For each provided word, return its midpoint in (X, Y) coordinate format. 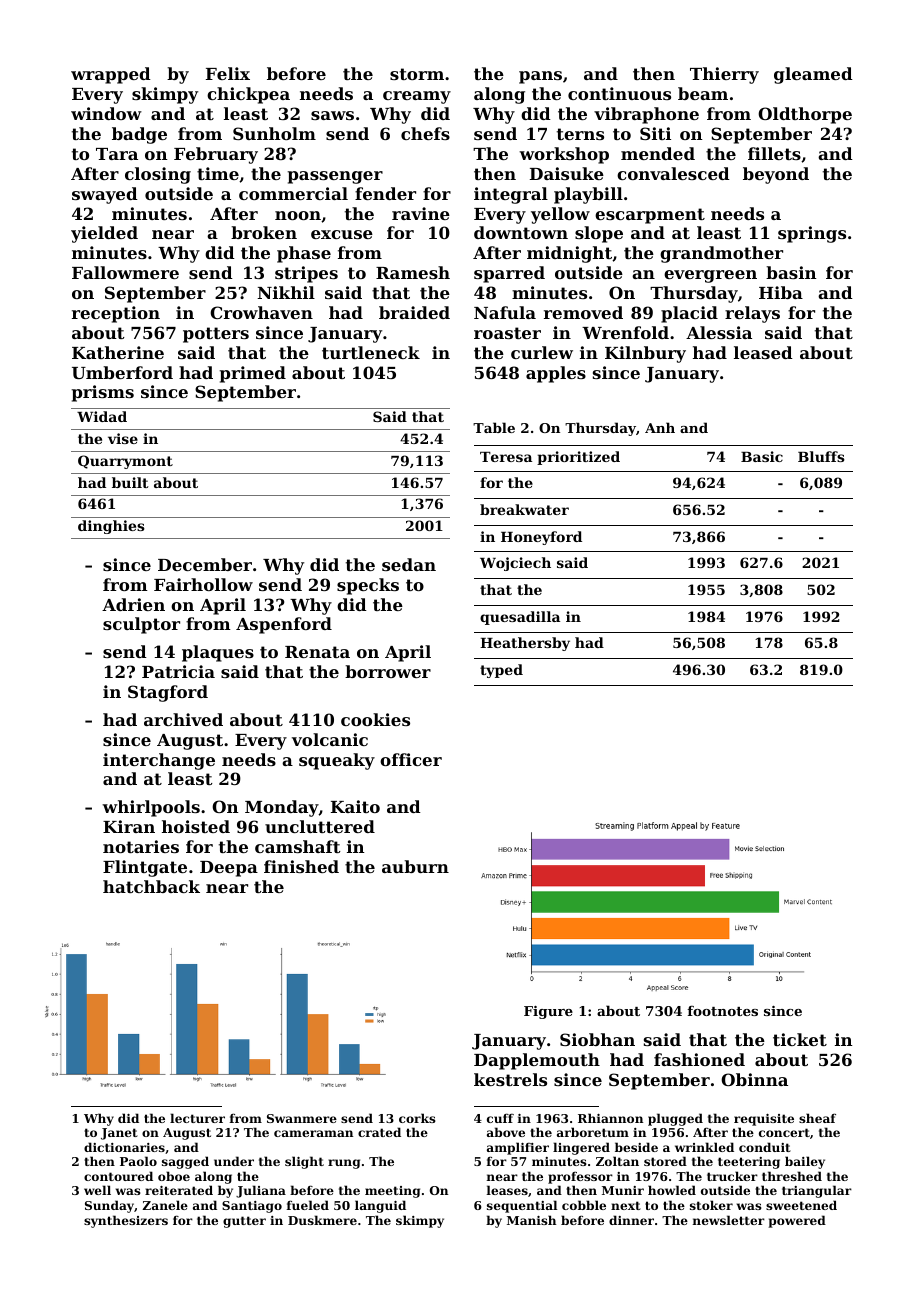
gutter (244, 1222)
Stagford (168, 693)
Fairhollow (203, 584)
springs (812, 234)
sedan (409, 564)
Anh (660, 427)
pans (540, 77)
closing (158, 175)
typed (501, 671)
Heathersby (525, 644)
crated (379, 1132)
